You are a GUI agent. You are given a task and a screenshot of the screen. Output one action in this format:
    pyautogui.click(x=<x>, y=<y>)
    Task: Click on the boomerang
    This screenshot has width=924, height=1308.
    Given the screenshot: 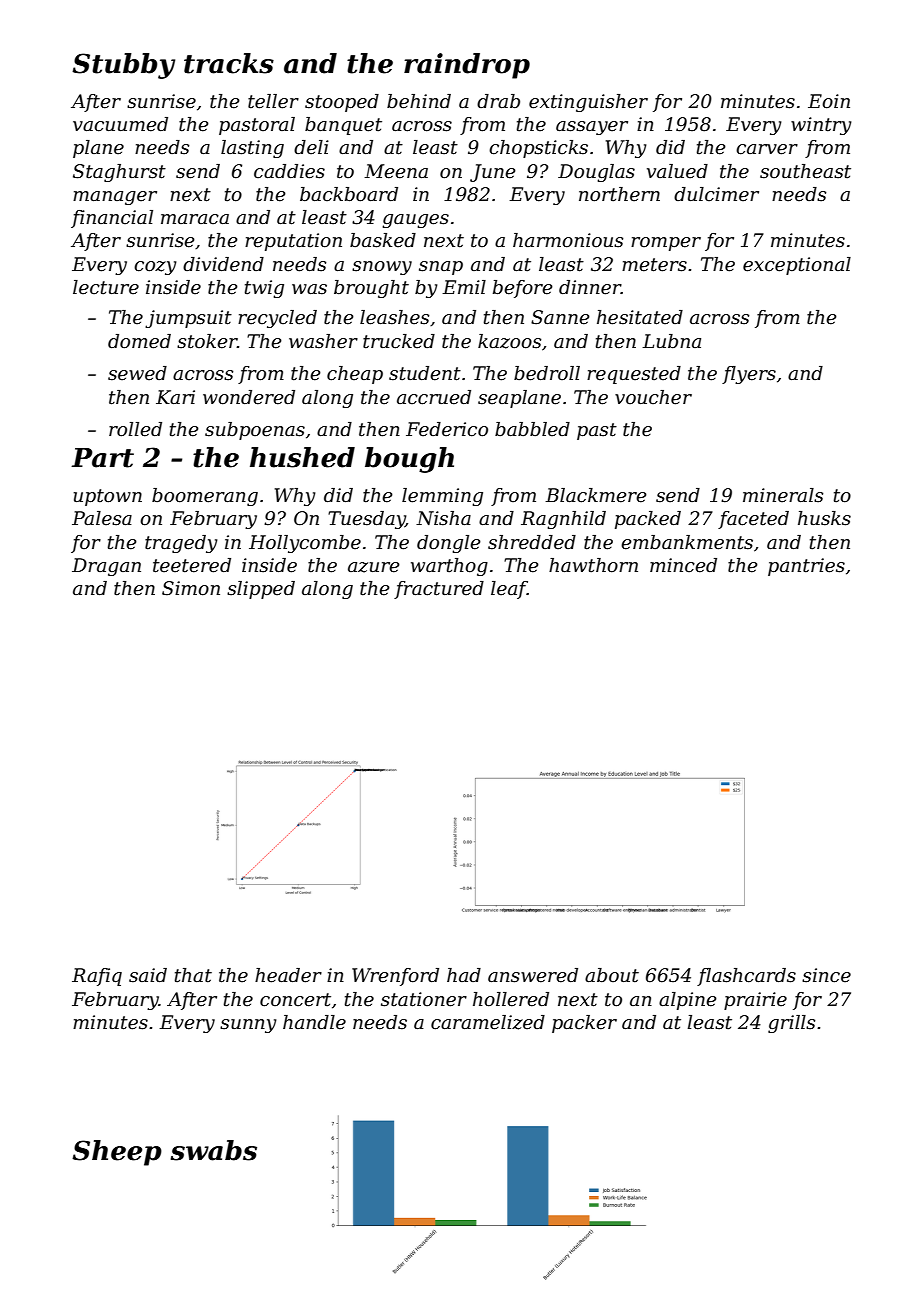 What is the action you would take?
    pyautogui.click(x=205, y=497)
